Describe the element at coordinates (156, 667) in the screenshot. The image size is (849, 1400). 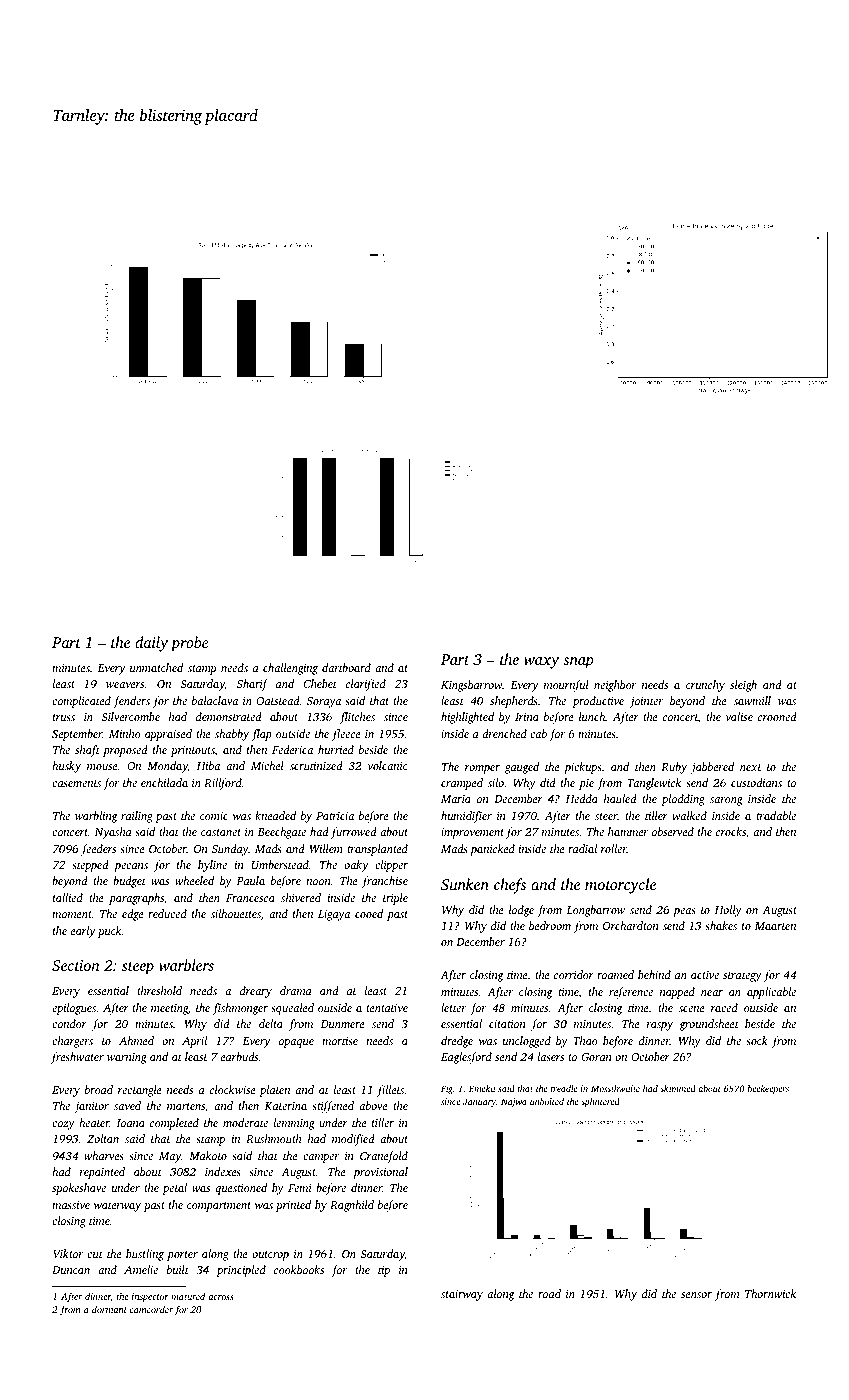
I see `unmatched` at that location.
